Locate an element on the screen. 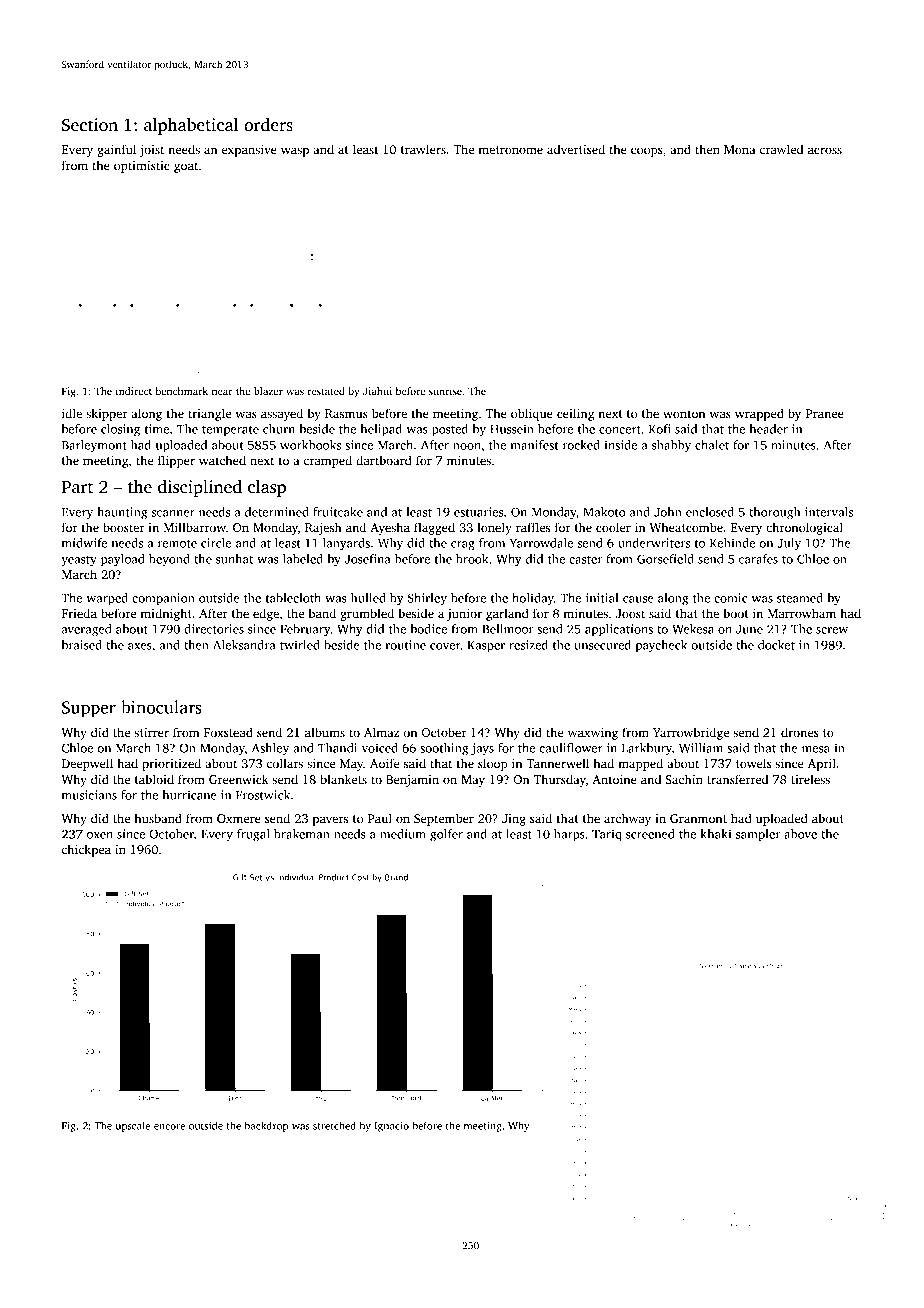 This screenshot has width=924, height=1308. across is located at coordinates (825, 150).
